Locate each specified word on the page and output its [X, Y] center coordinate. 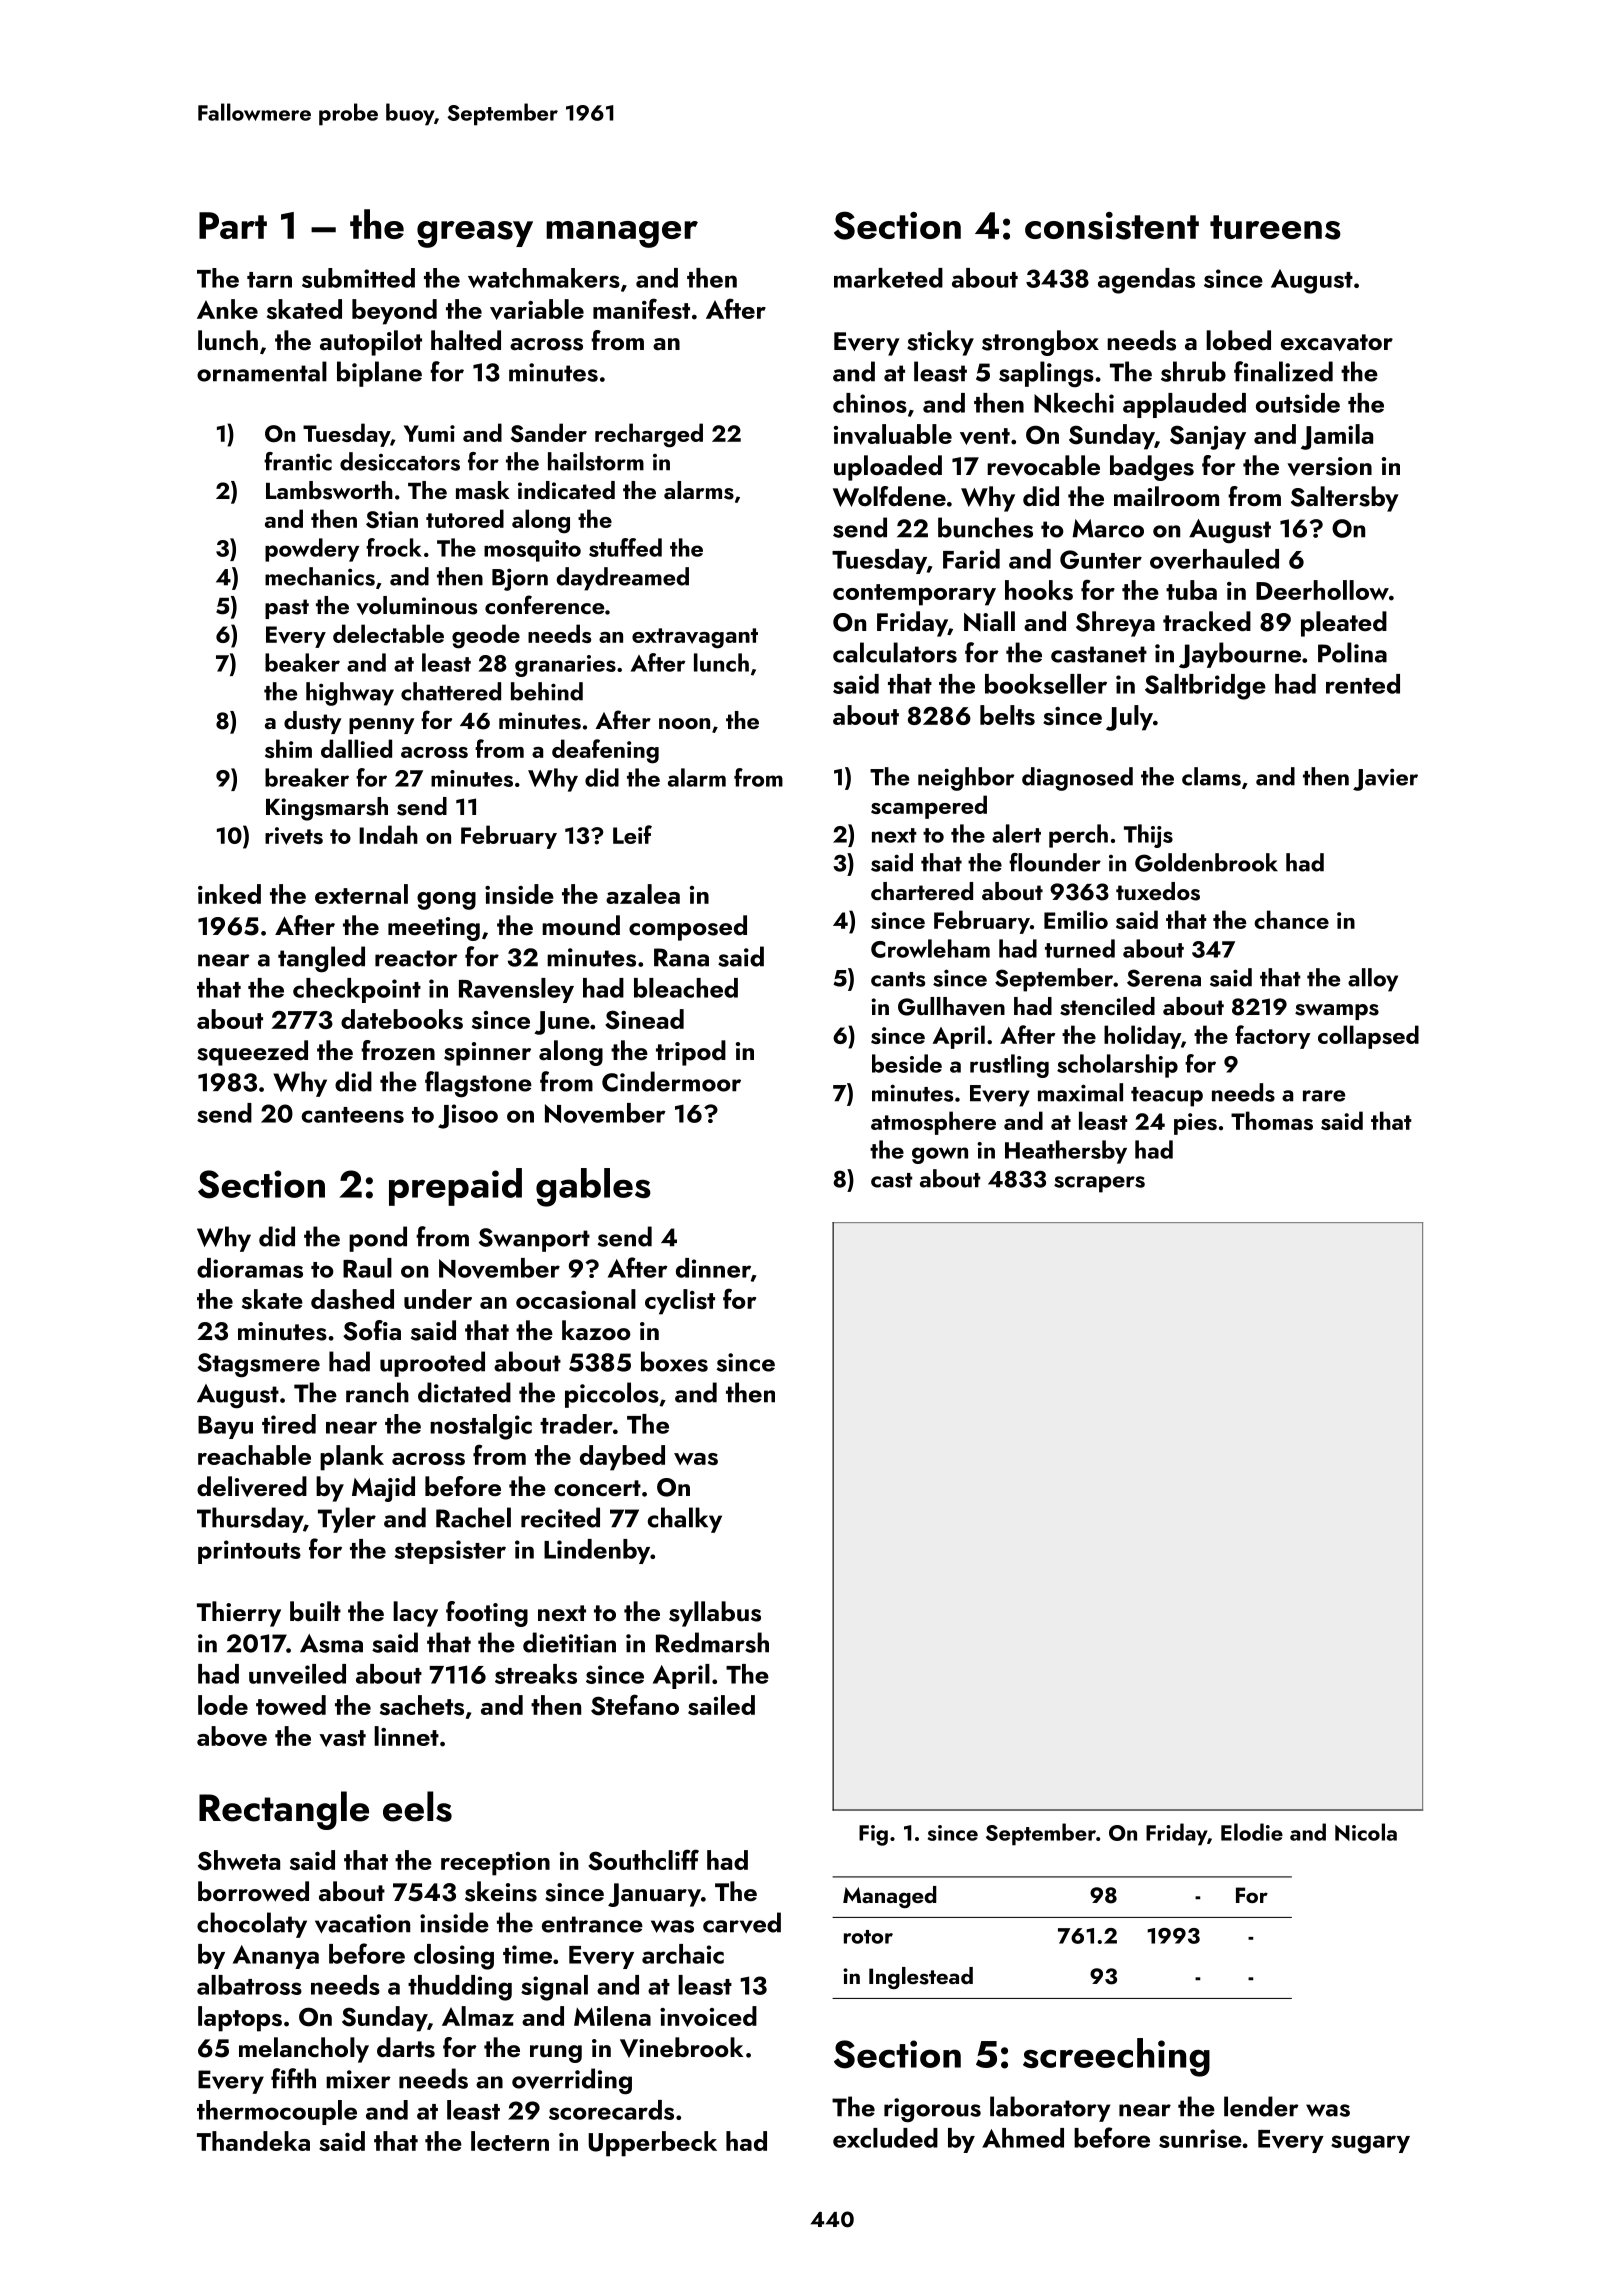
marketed [888, 278]
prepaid [455, 1187]
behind [547, 691]
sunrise [1200, 2138]
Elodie [1252, 1832]
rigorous [932, 2110]
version [1329, 466]
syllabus [715, 1614]
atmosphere [933, 1123]
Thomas [1272, 1120]
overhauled [1214, 559]
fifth [293, 2078]
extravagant [695, 638]
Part [233, 225]
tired [289, 1424]
